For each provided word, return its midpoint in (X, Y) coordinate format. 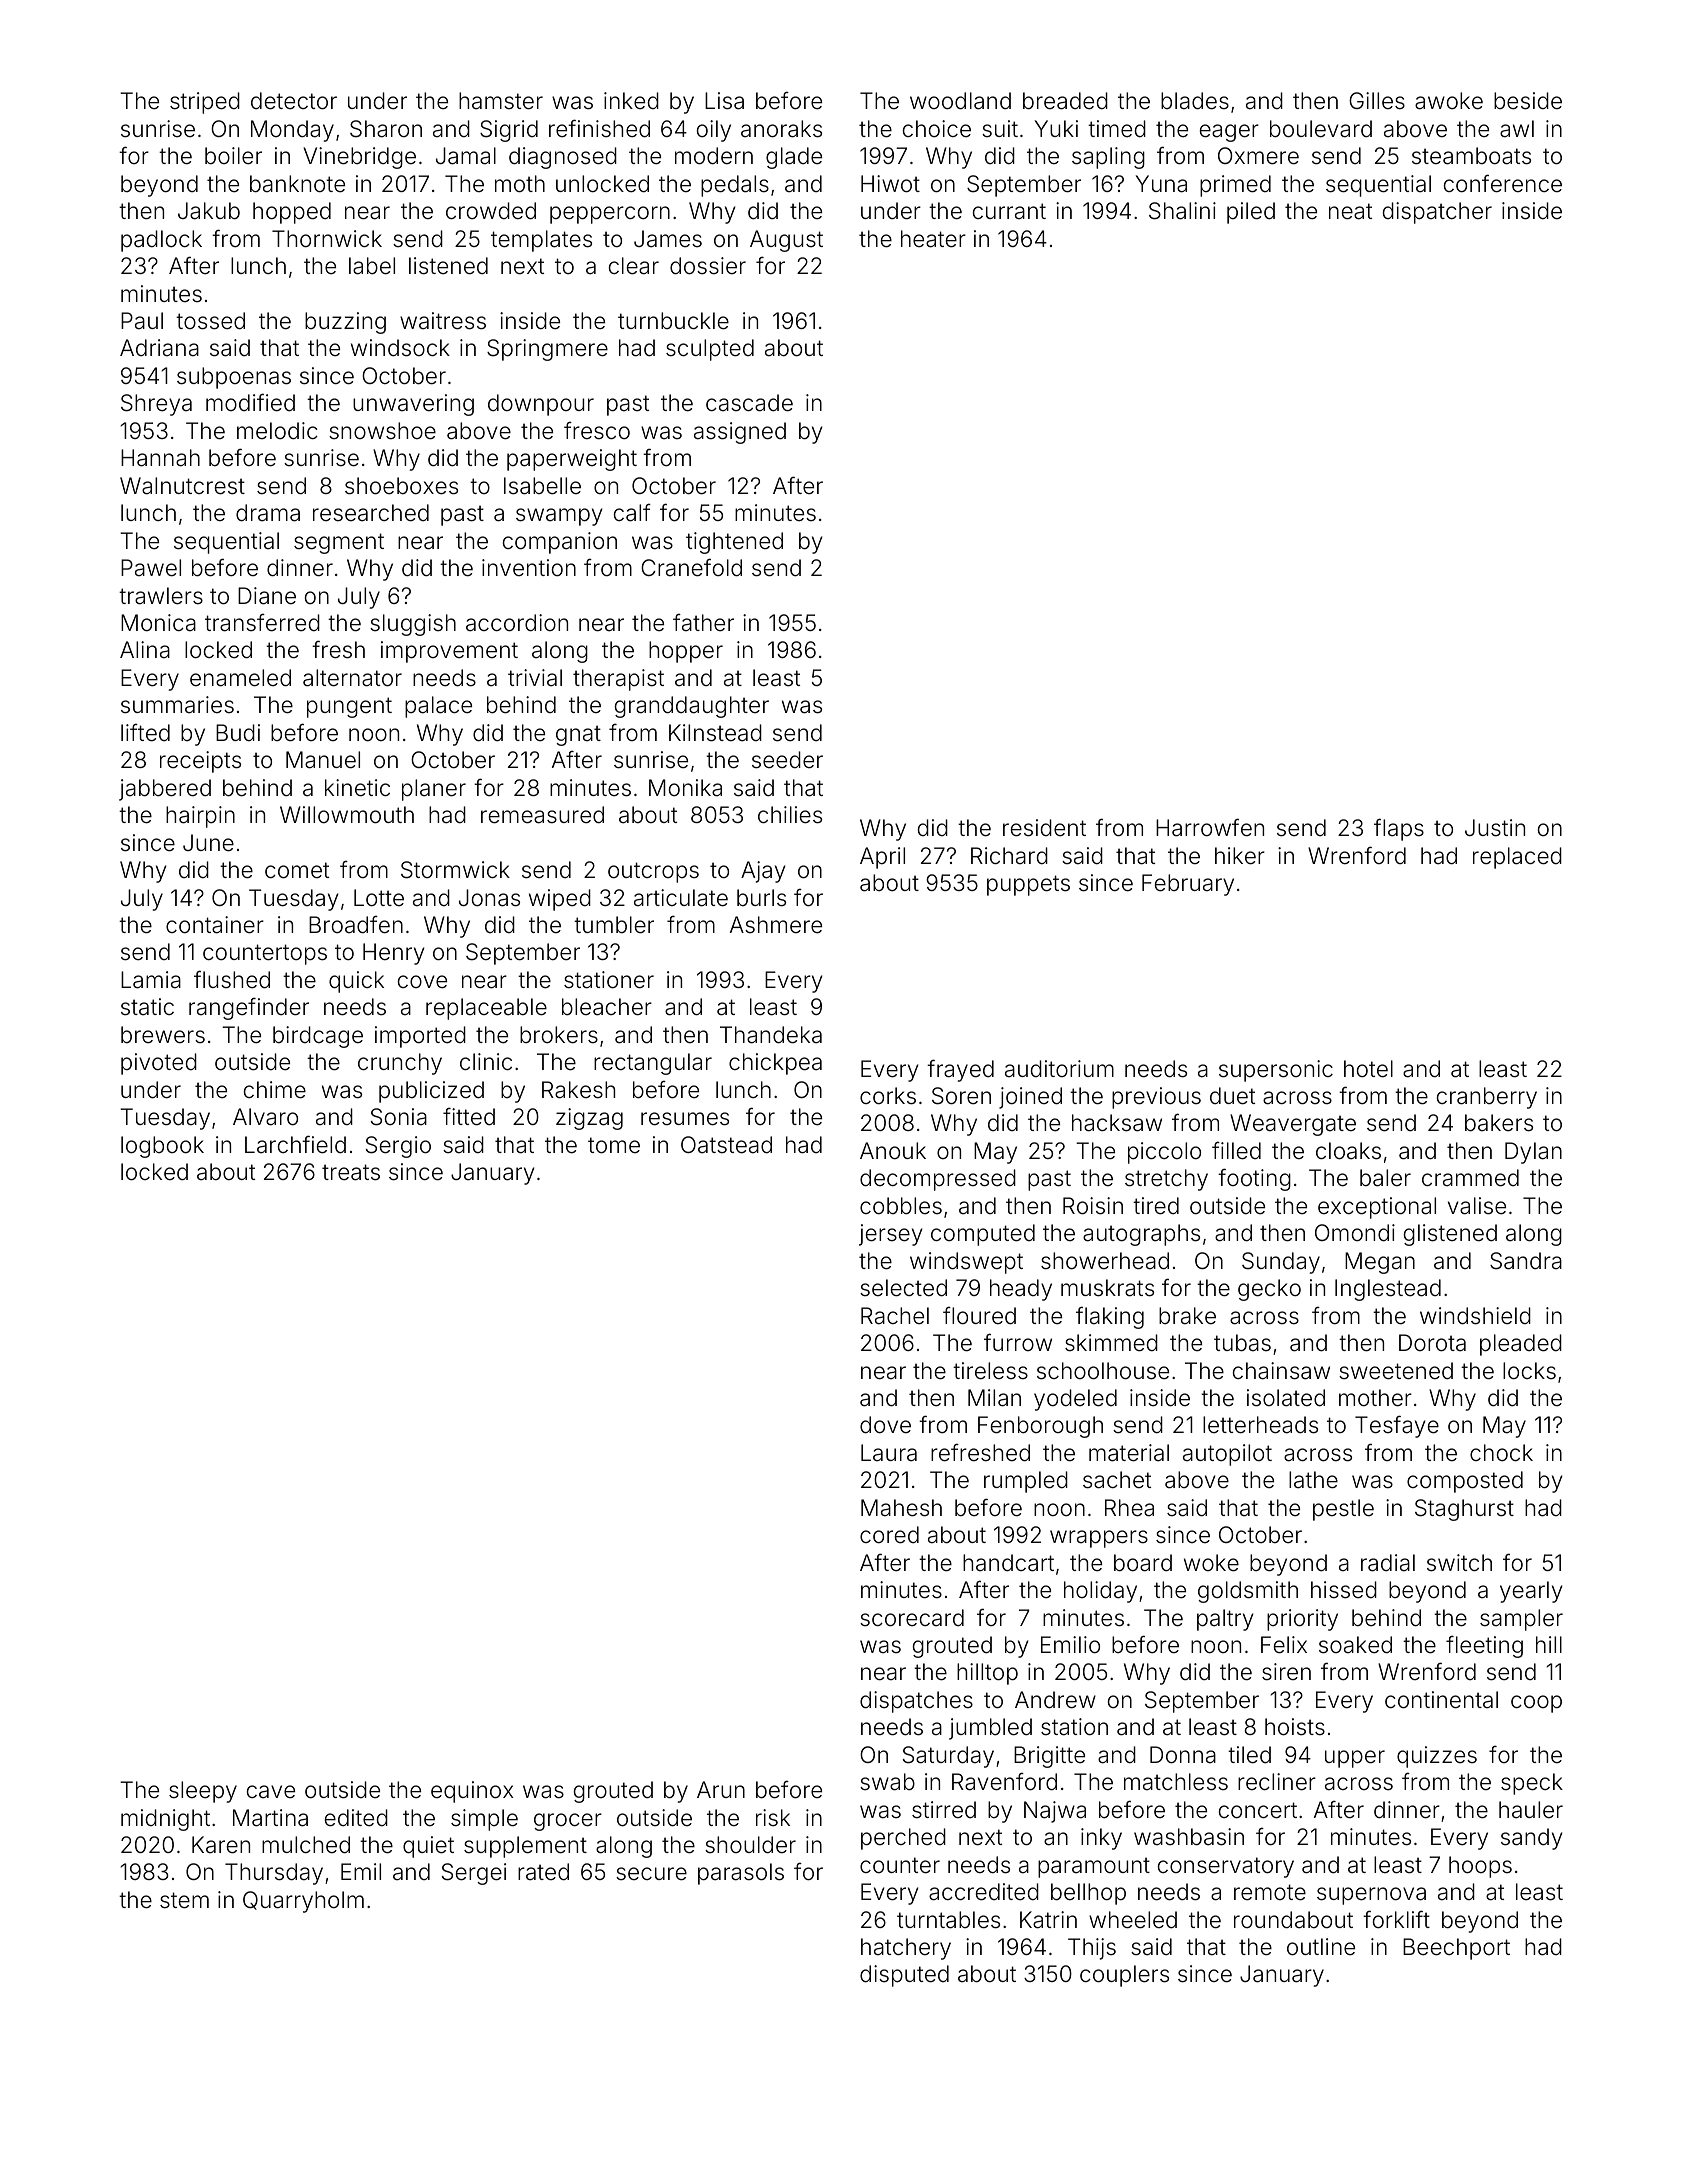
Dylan (1533, 1153)
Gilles (1377, 101)
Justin (1495, 828)
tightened (734, 543)
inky (1101, 1839)
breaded (1065, 101)
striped (205, 103)
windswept (966, 1263)
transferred (262, 622)
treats (351, 1172)
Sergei (474, 1874)
